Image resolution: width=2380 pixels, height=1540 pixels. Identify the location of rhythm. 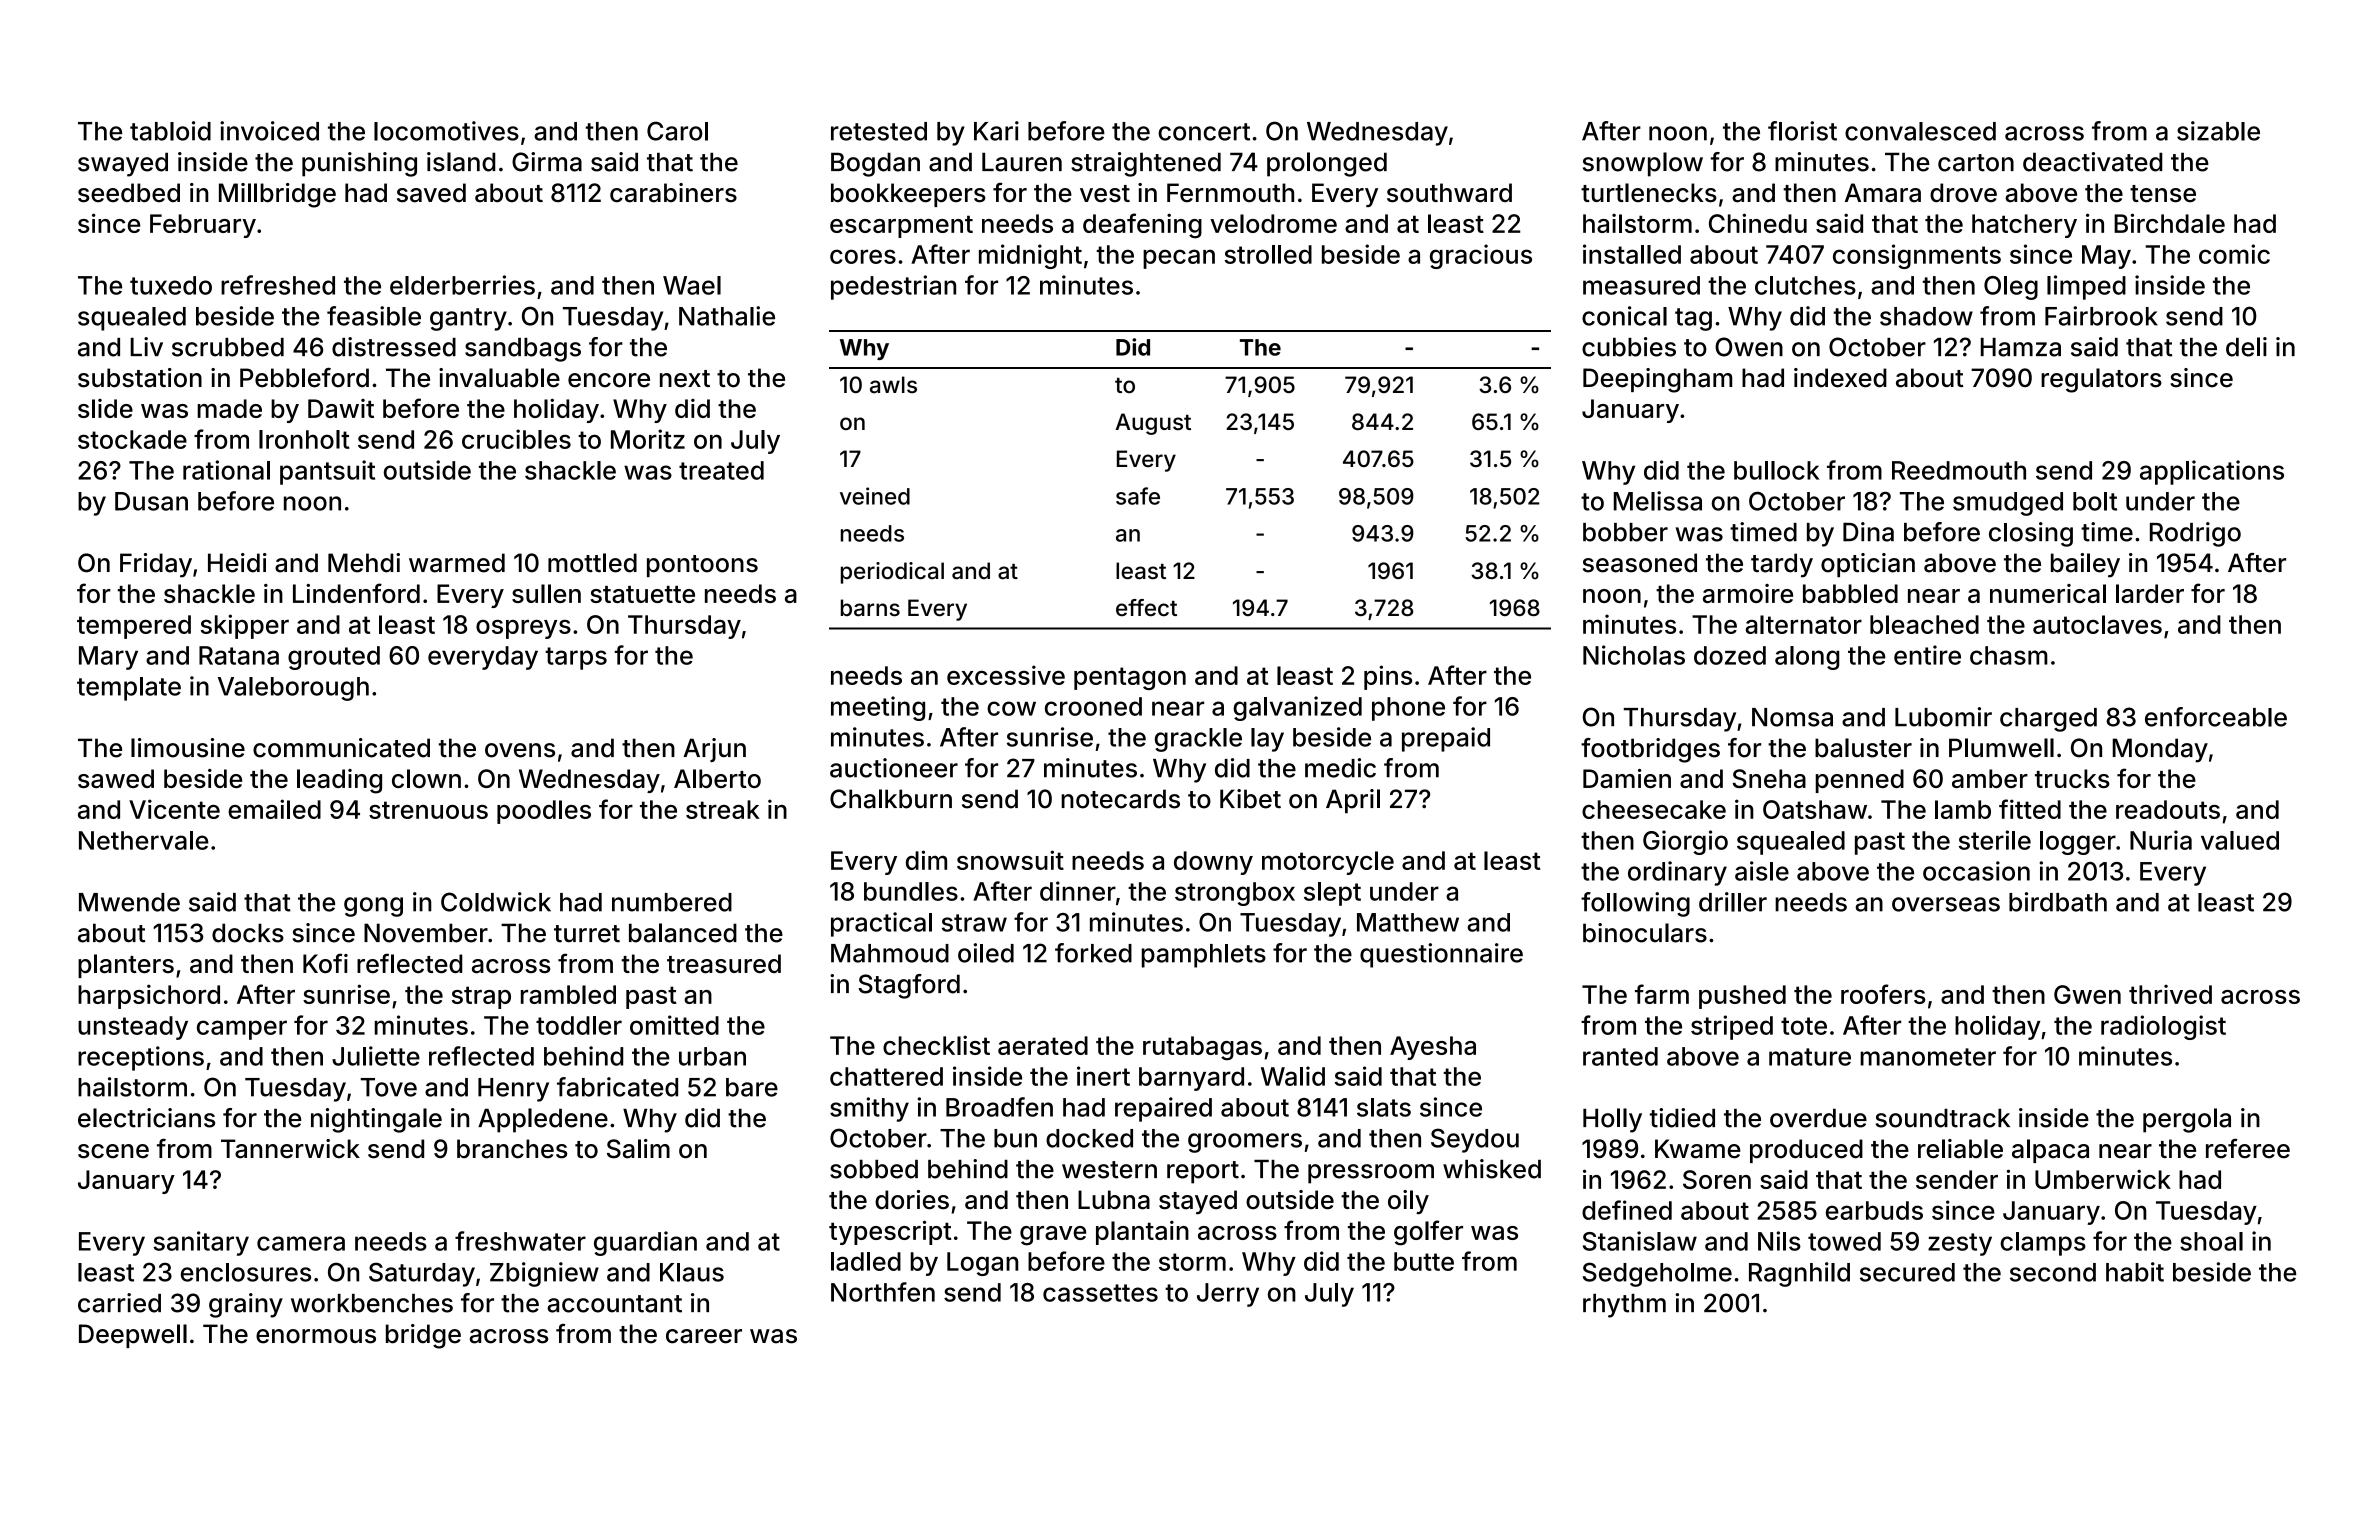
(1624, 1306).
